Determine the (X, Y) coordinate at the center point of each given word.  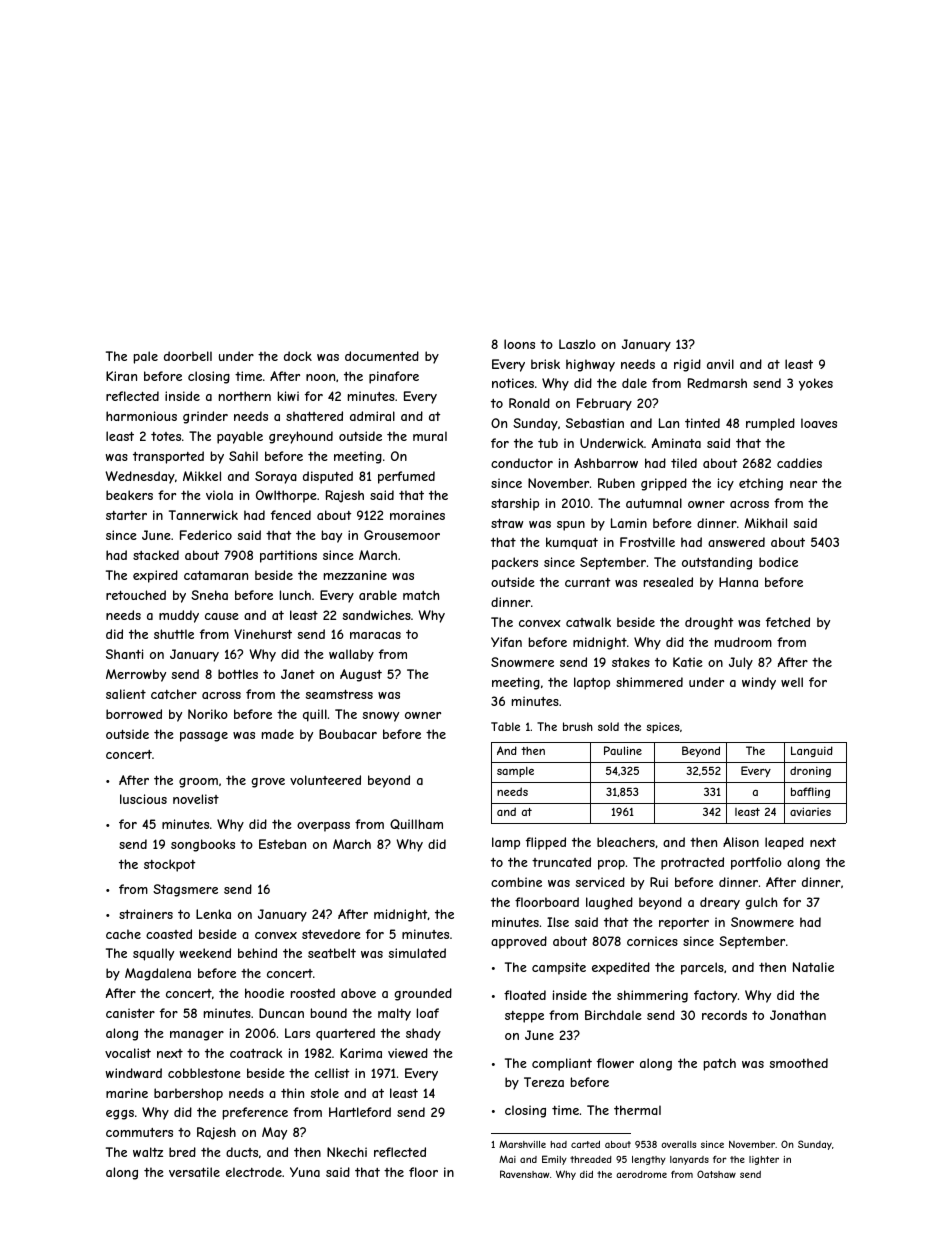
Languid (812, 751)
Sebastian (595, 423)
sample (515, 771)
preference (255, 1113)
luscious (143, 799)
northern (245, 396)
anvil (720, 364)
